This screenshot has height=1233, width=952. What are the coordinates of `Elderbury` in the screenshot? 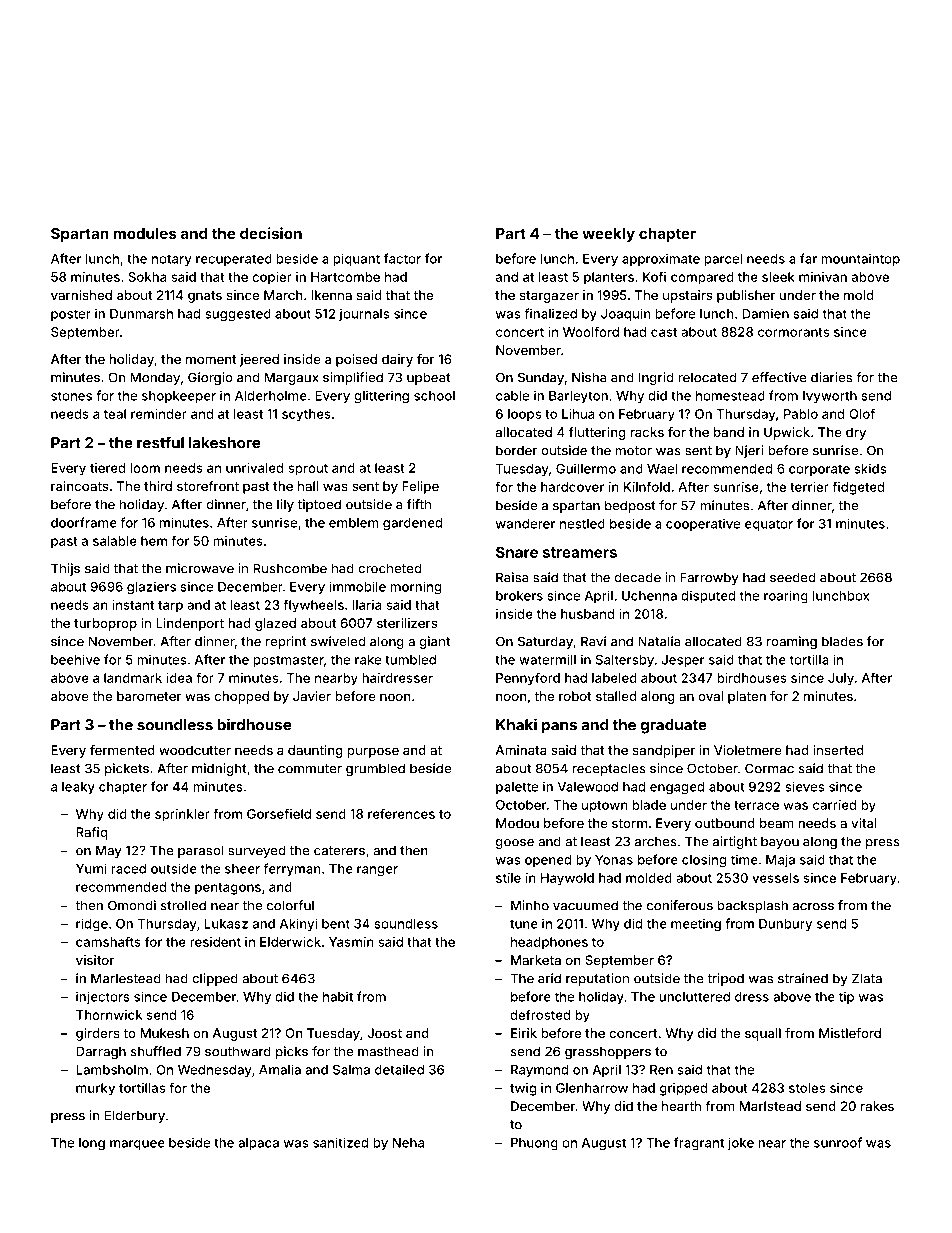 It's located at (135, 1116).
